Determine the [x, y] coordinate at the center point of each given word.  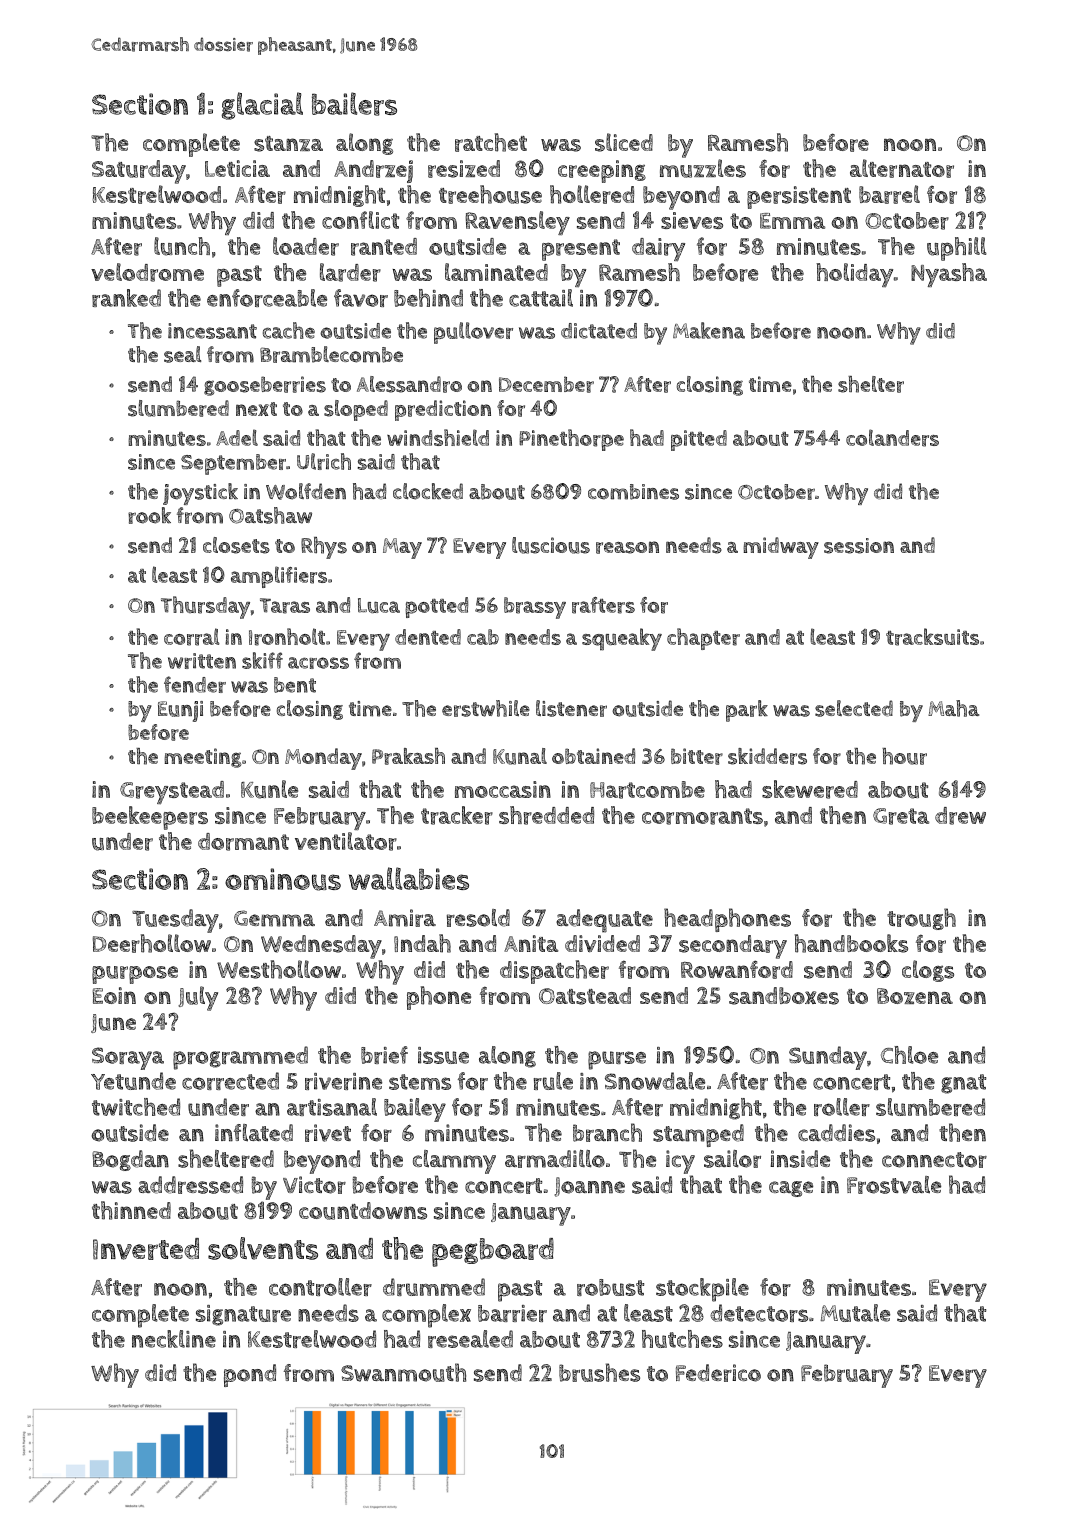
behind [428, 298]
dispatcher [554, 972]
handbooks [851, 943]
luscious [551, 545]
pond [250, 1375]
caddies [836, 1133]
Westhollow [279, 969]
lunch [182, 246]
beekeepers [150, 818]
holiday [854, 275]
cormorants [702, 816]
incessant [212, 331]
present [581, 250]
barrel [889, 194]
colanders [892, 438]
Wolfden [306, 491]
